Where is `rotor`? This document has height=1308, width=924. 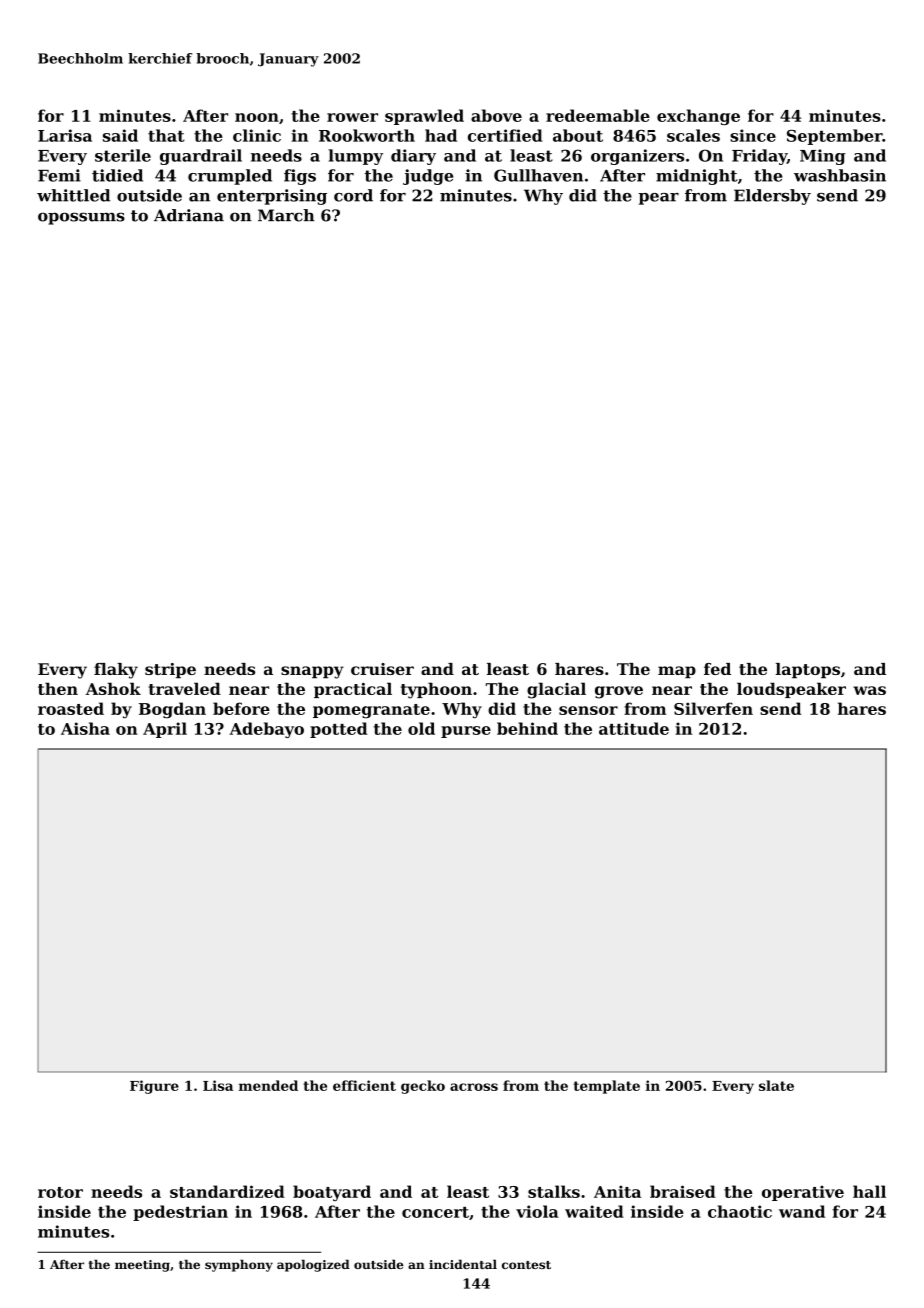
rotor is located at coordinates (60, 1192).
